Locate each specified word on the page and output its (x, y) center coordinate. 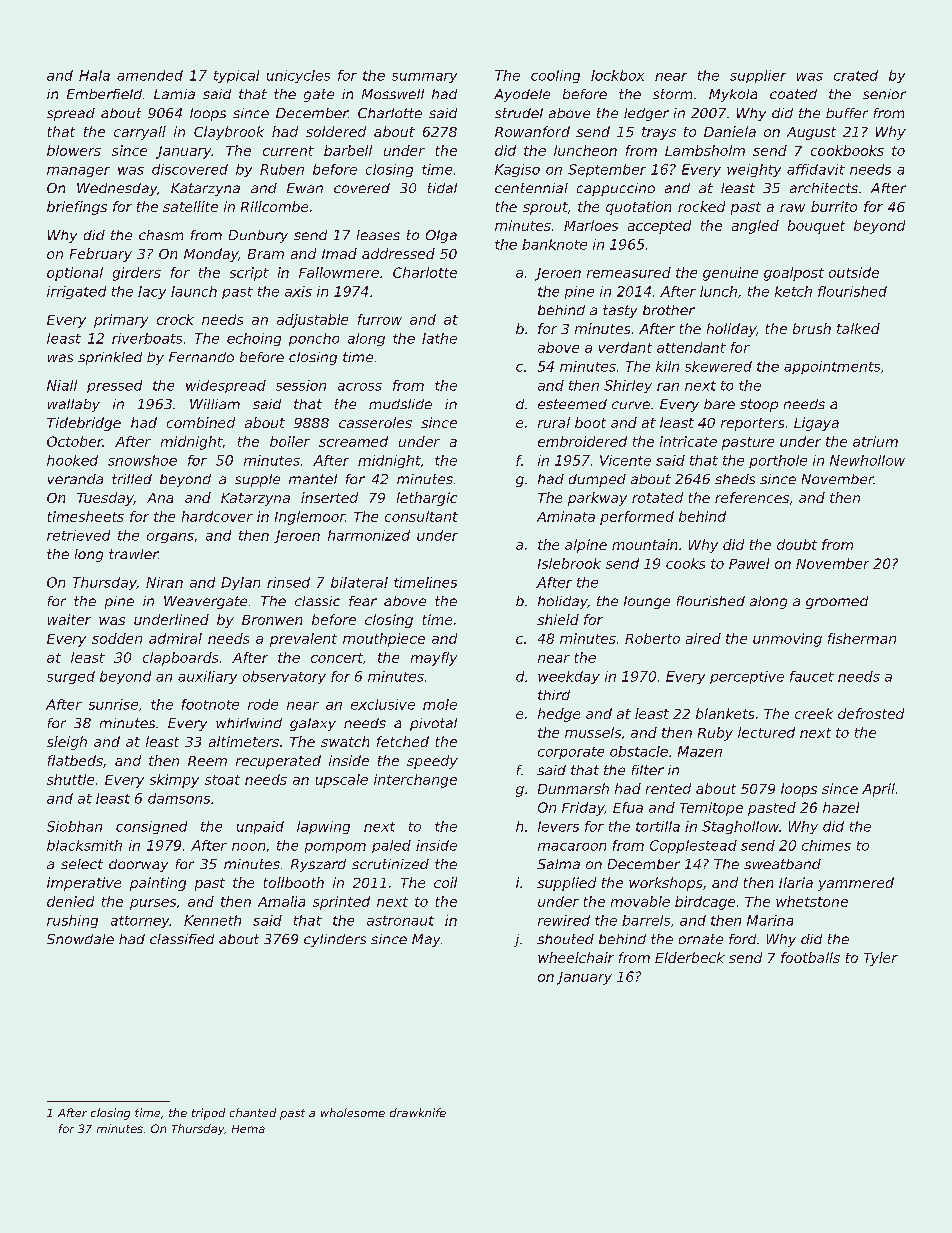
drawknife (418, 1112)
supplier (758, 76)
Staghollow (740, 827)
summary (424, 78)
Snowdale (80, 939)
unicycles (298, 76)
